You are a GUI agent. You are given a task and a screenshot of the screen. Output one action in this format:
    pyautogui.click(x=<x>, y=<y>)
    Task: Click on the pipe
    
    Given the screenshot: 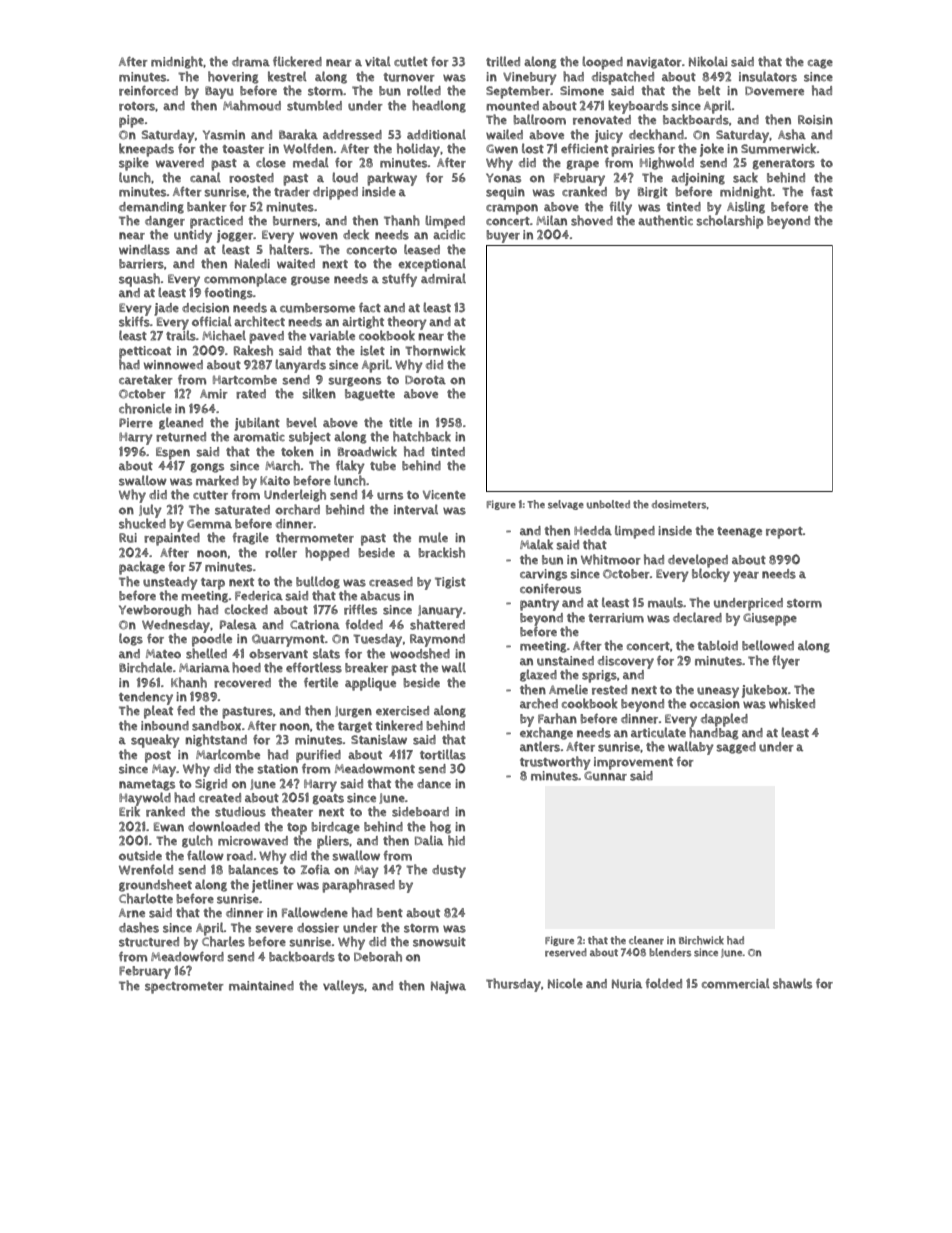 What is the action you would take?
    pyautogui.click(x=131, y=121)
